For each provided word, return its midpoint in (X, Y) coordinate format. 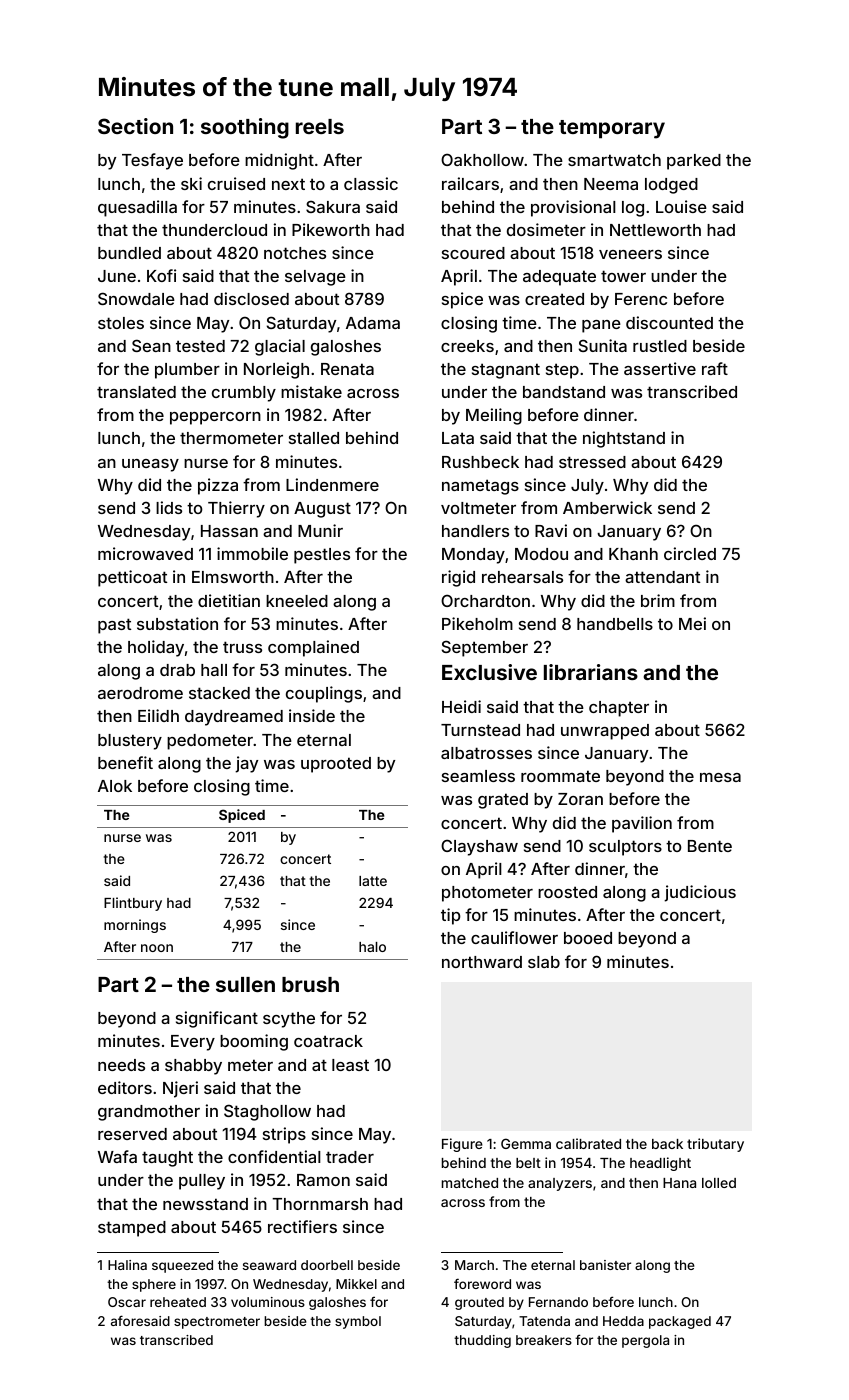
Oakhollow (482, 159)
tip (451, 916)
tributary (715, 1145)
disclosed (251, 298)
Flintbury (133, 904)
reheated (178, 1302)
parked (694, 162)
